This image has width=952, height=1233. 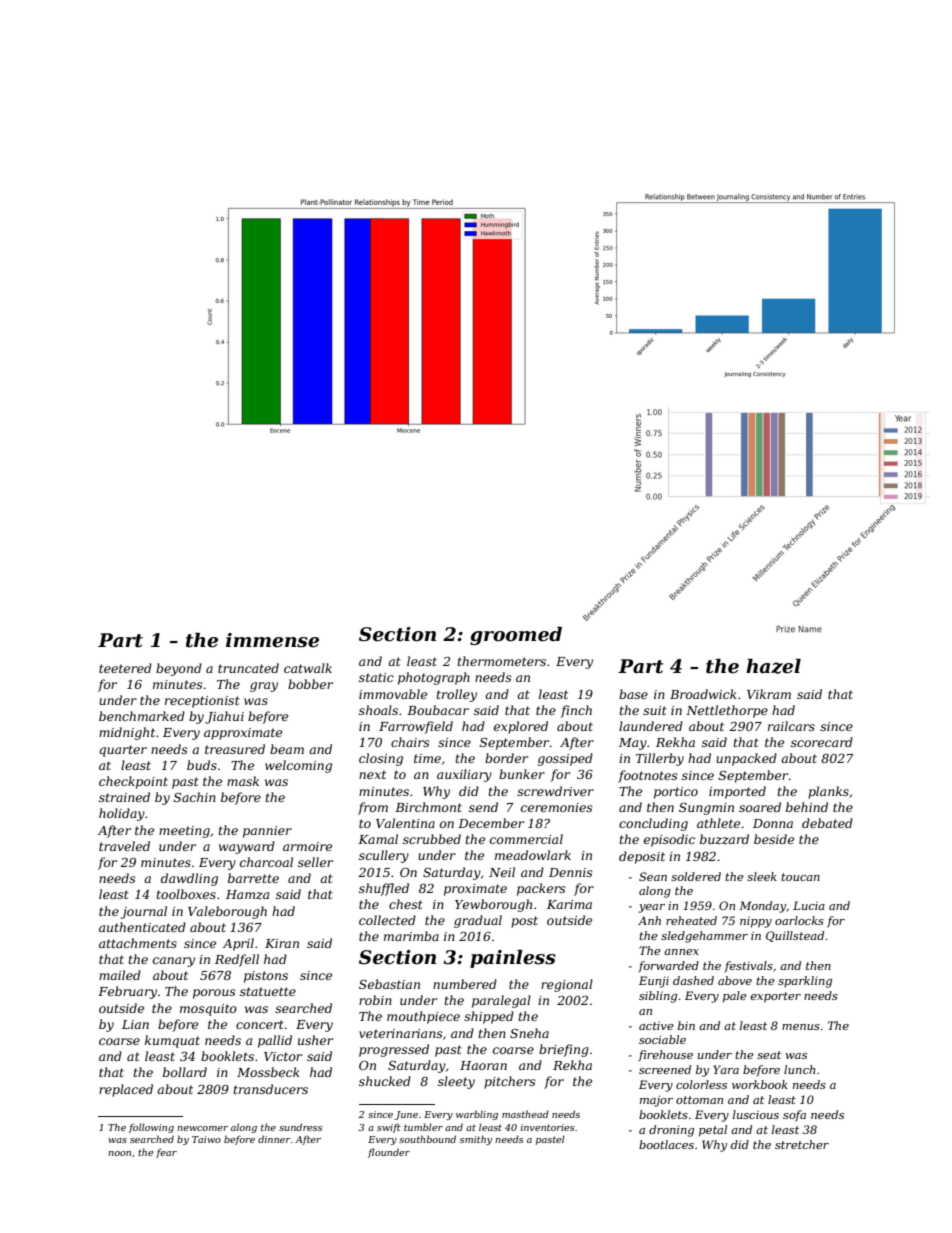 What do you see at coordinates (406, 904) in the image?
I see `chest` at bounding box center [406, 904].
